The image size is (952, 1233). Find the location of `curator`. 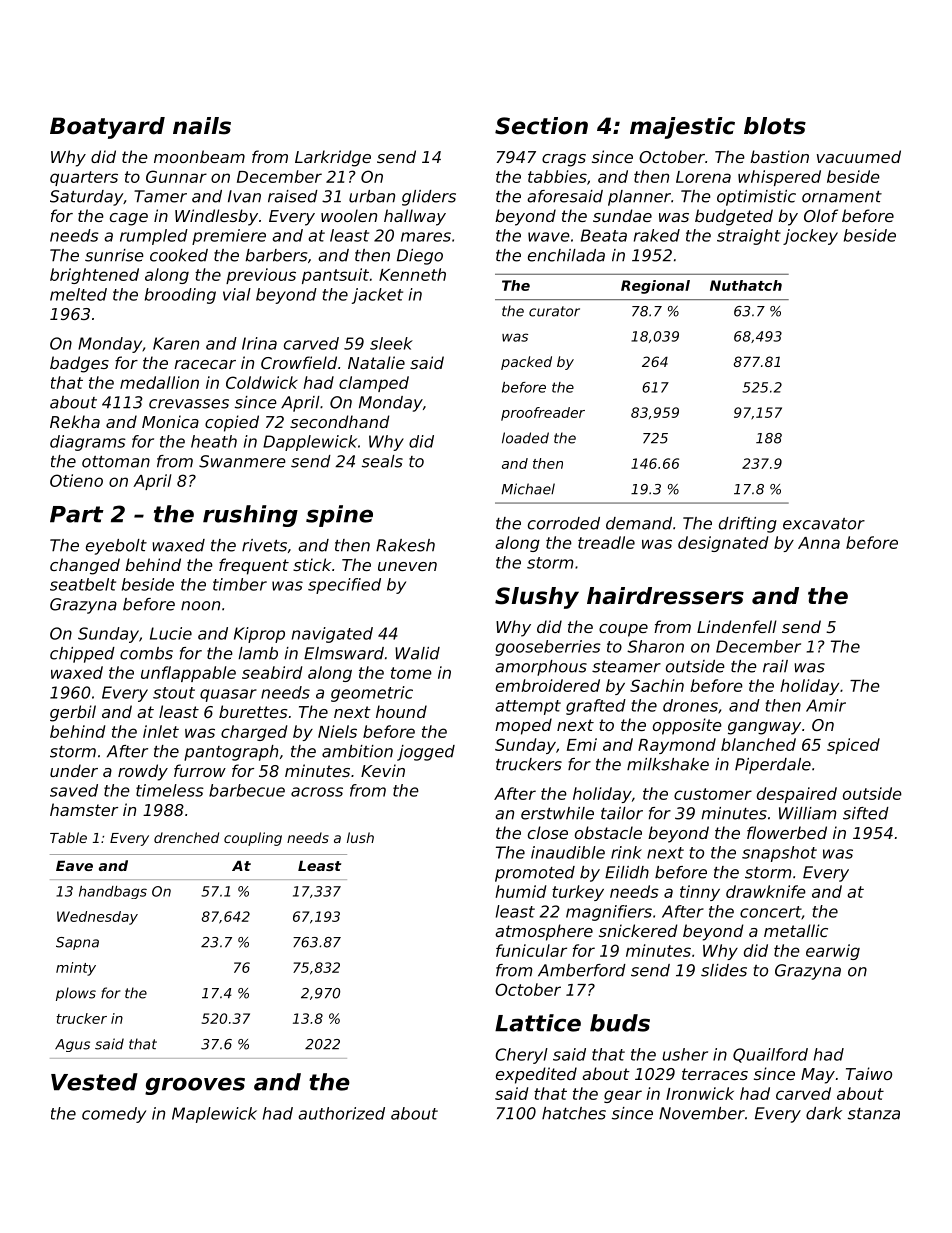

curator is located at coordinates (554, 311).
